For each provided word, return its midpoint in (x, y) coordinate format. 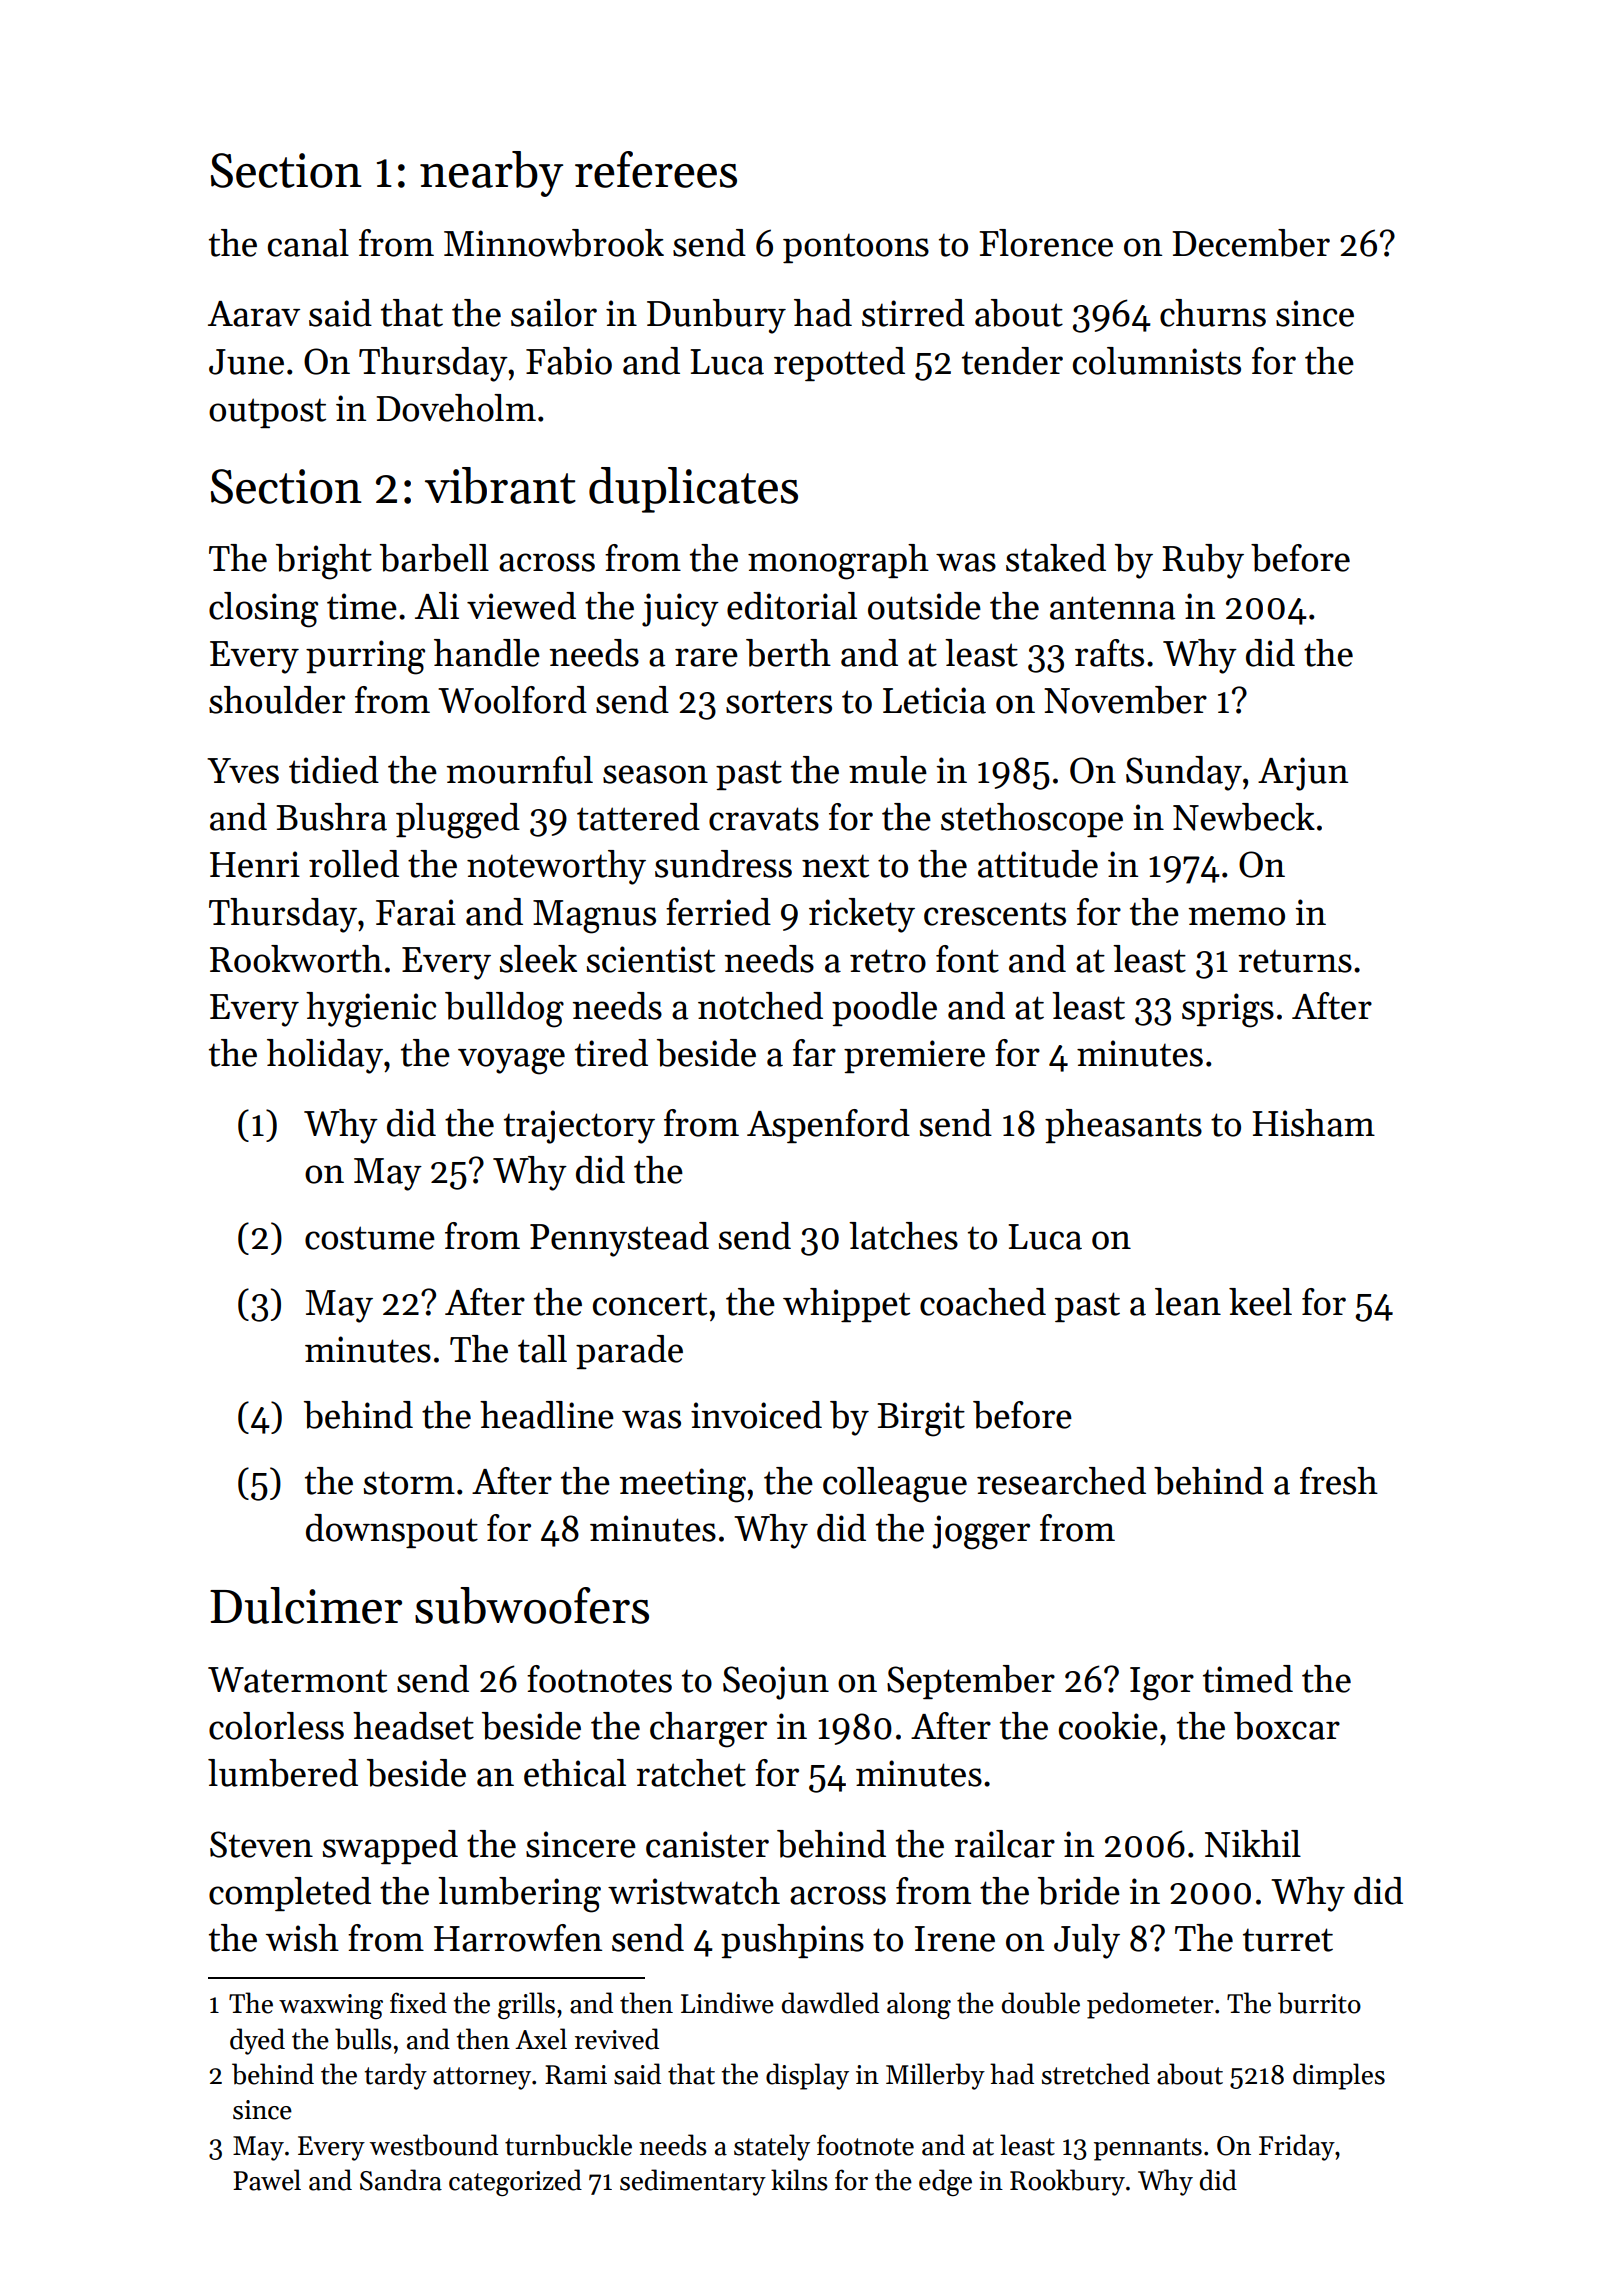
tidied (334, 770)
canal (308, 243)
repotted (839, 364)
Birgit (921, 1419)
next (835, 866)
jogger (981, 1532)
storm (409, 1483)
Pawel (267, 2180)
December (1251, 243)
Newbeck (1244, 817)
